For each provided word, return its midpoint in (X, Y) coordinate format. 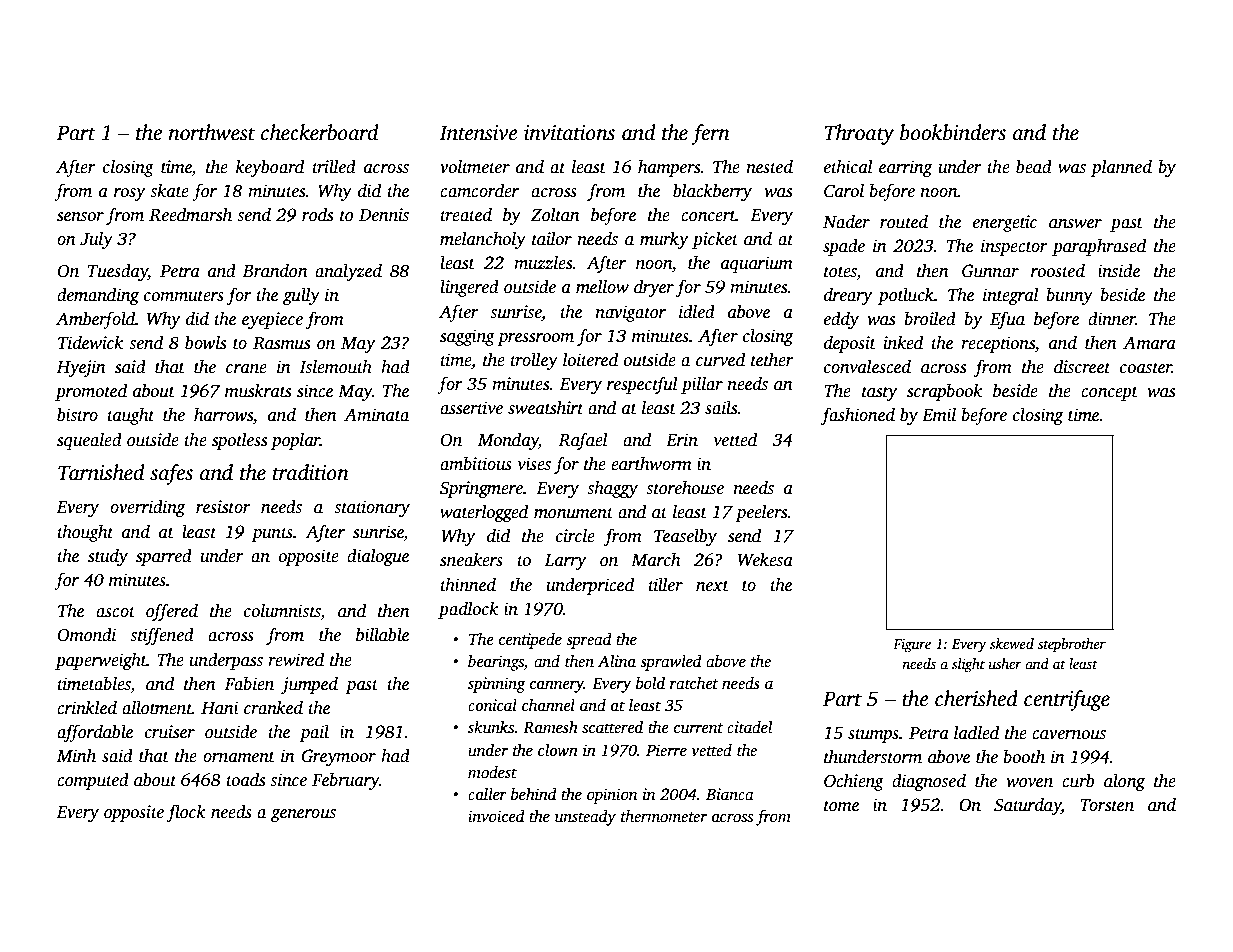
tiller (665, 584)
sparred (164, 557)
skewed (1012, 643)
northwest (212, 132)
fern (710, 134)
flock (186, 813)
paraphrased (1099, 247)
